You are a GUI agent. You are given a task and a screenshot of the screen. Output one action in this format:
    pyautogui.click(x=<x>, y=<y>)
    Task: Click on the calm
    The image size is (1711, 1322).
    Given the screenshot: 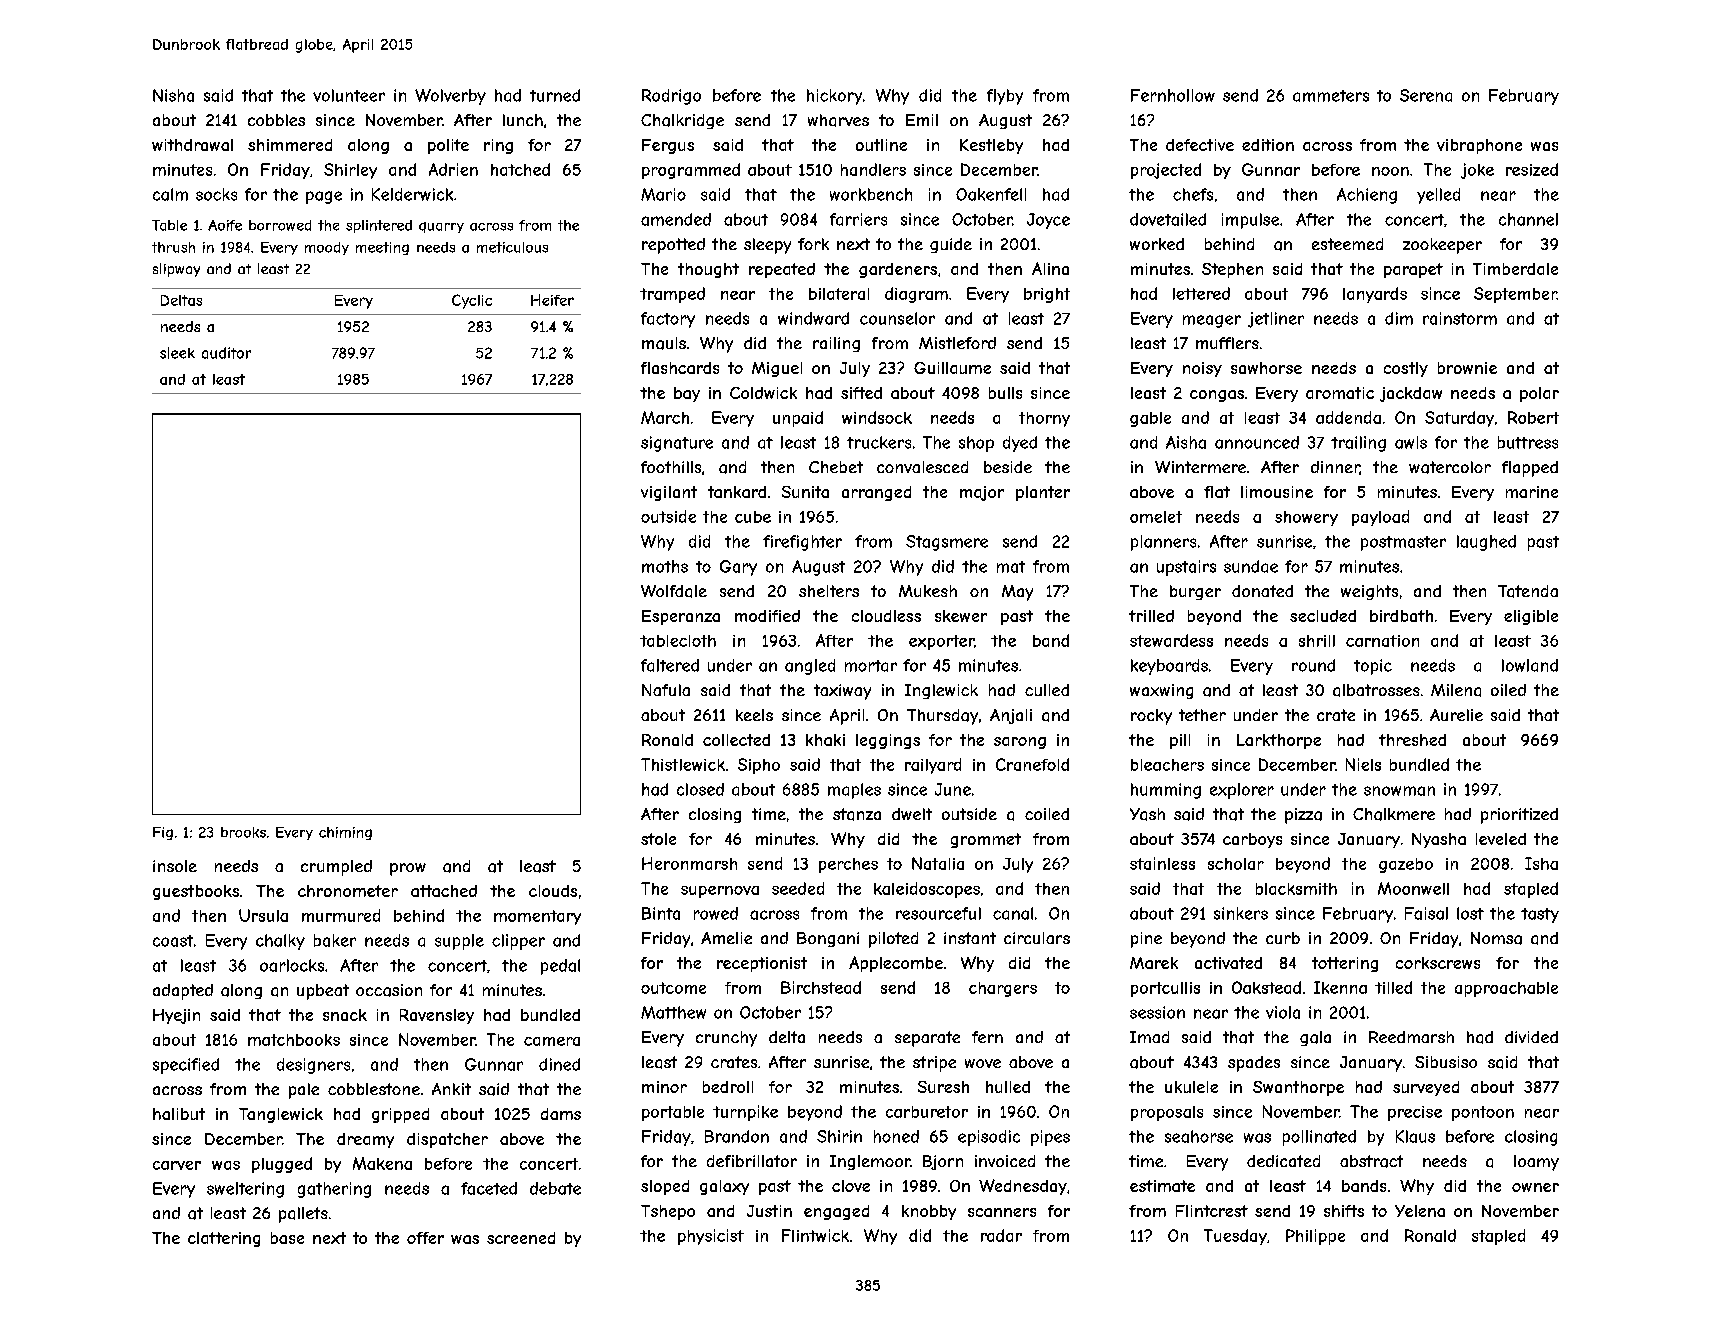 What is the action you would take?
    pyautogui.click(x=170, y=194)
